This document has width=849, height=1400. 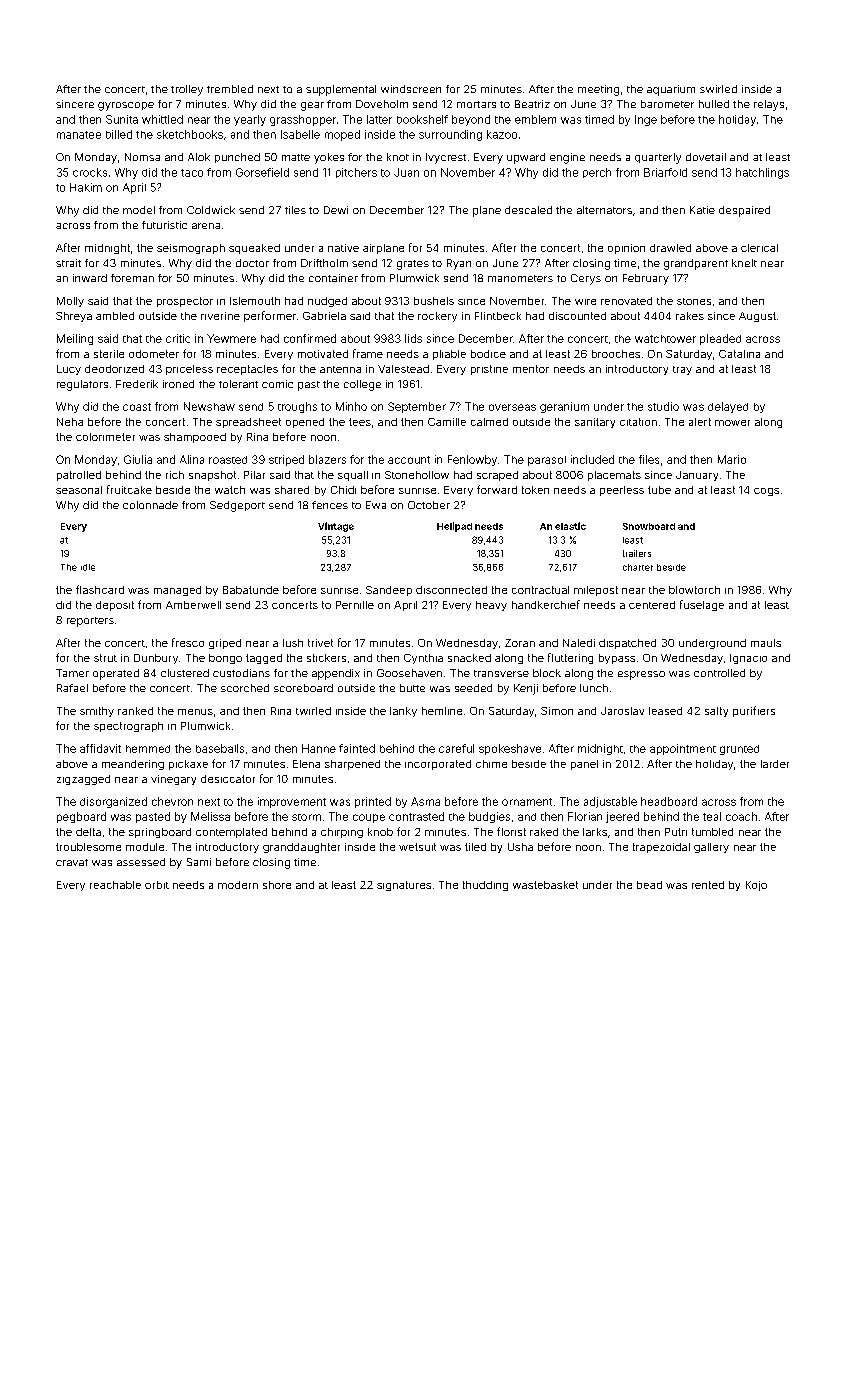 What do you see at coordinates (100, 748) in the document?
I see `affidavit` at bounding box center [100, 748].
